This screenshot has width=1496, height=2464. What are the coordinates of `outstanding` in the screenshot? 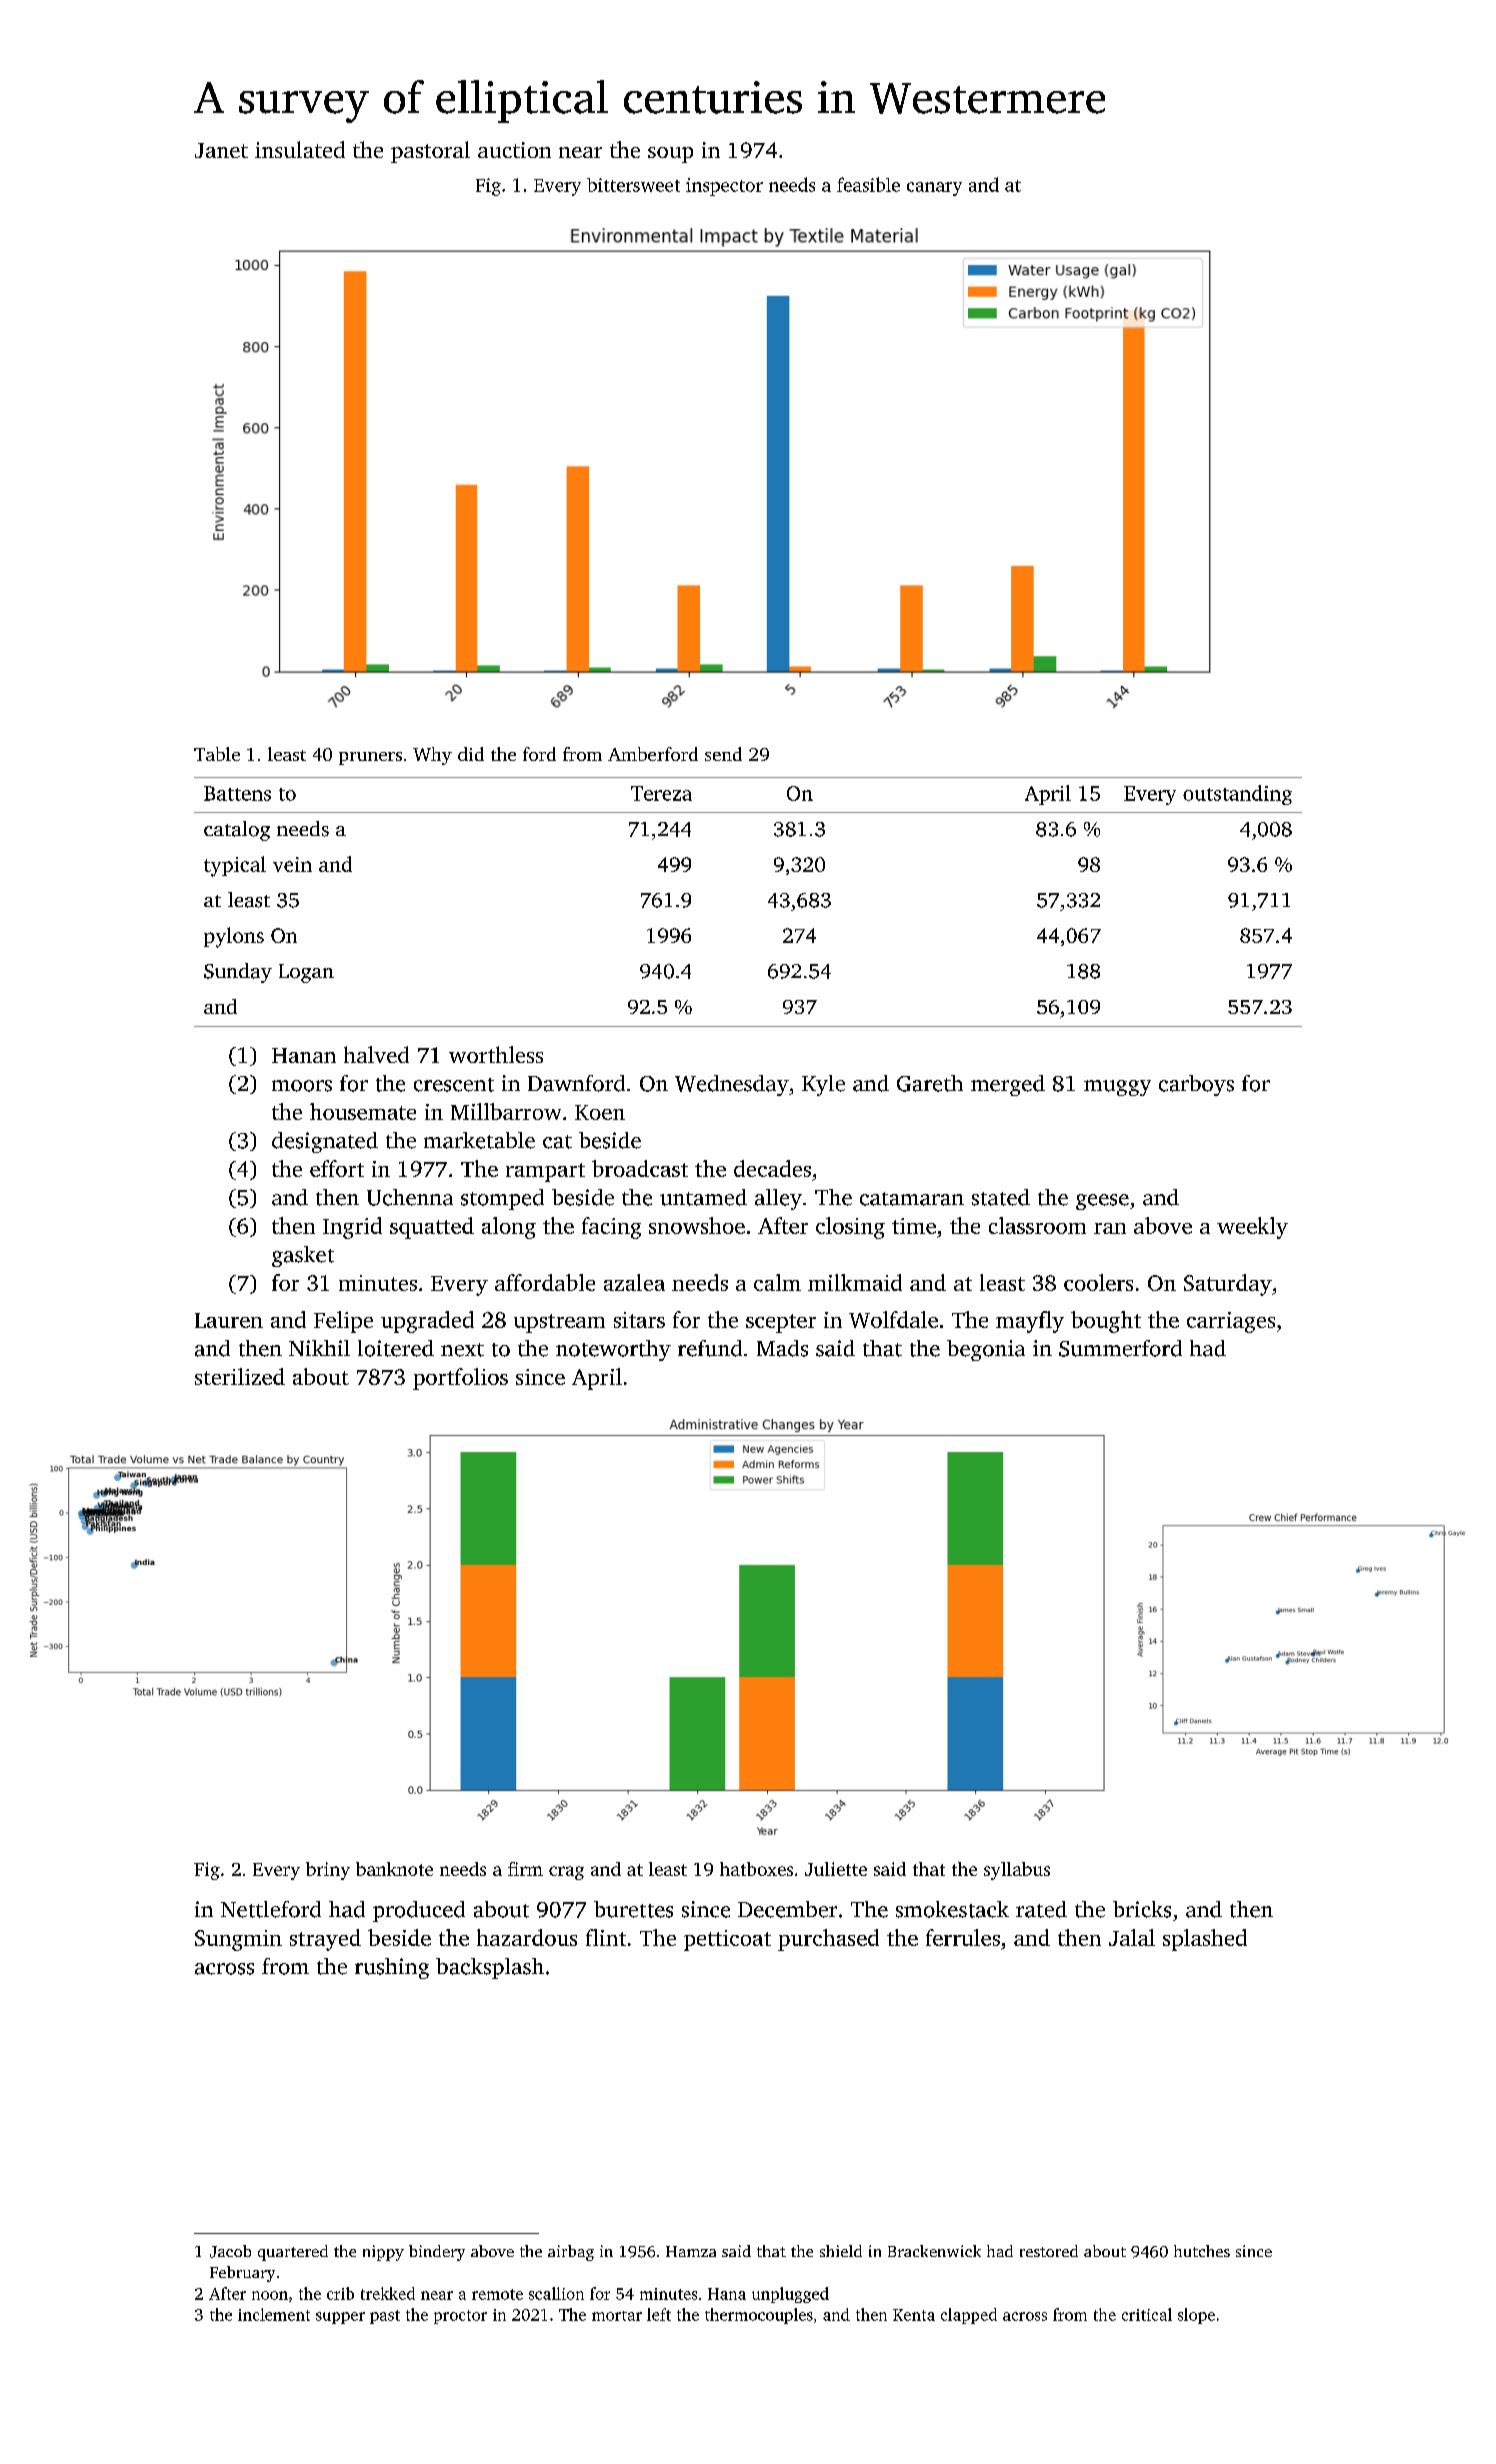 It's located at (1237, 795).
